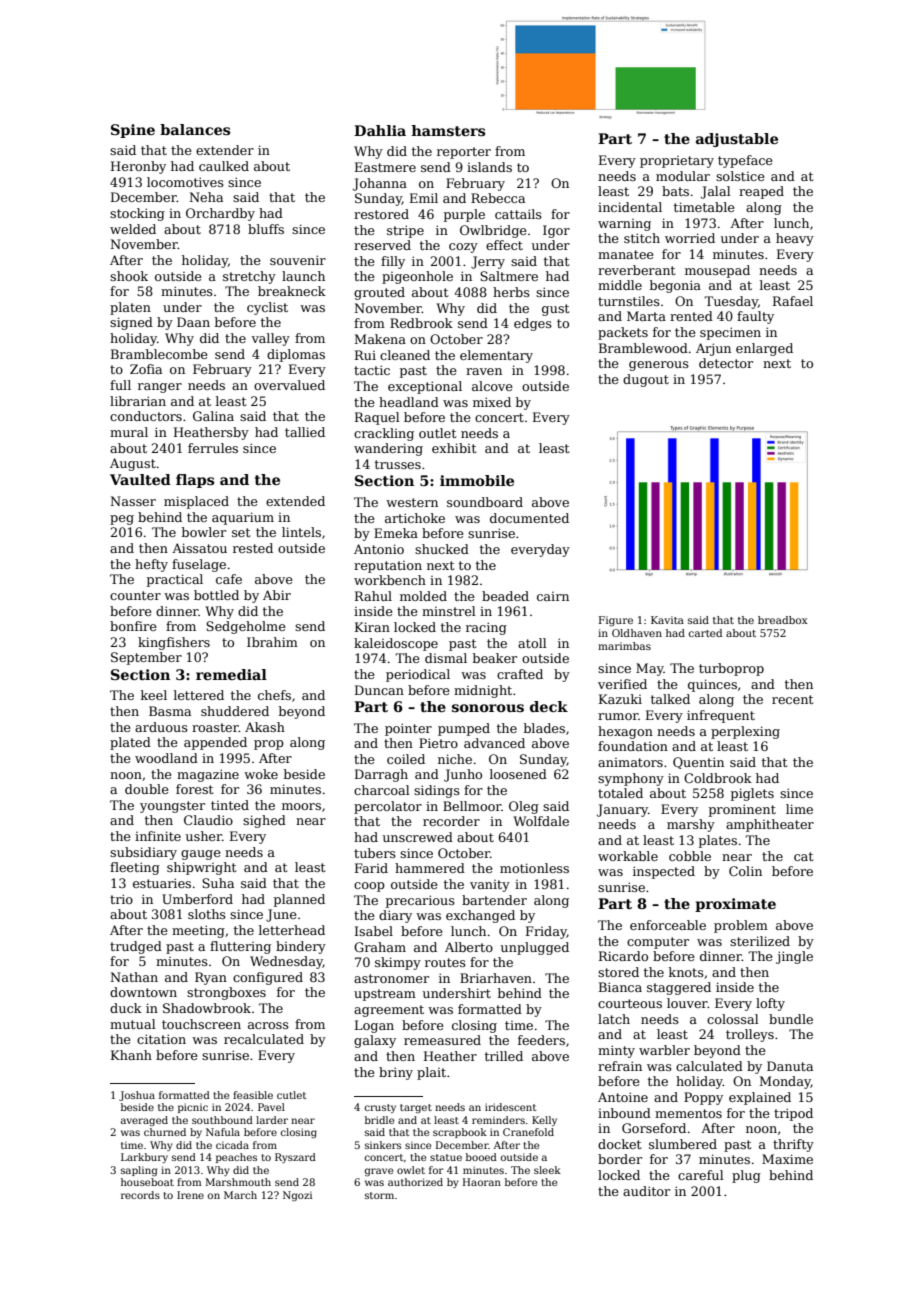 This screenshot has width=924, height=1308. Describe the element at coordinates (133, 626) in the screenshot. I see `bonfire` at that location.
